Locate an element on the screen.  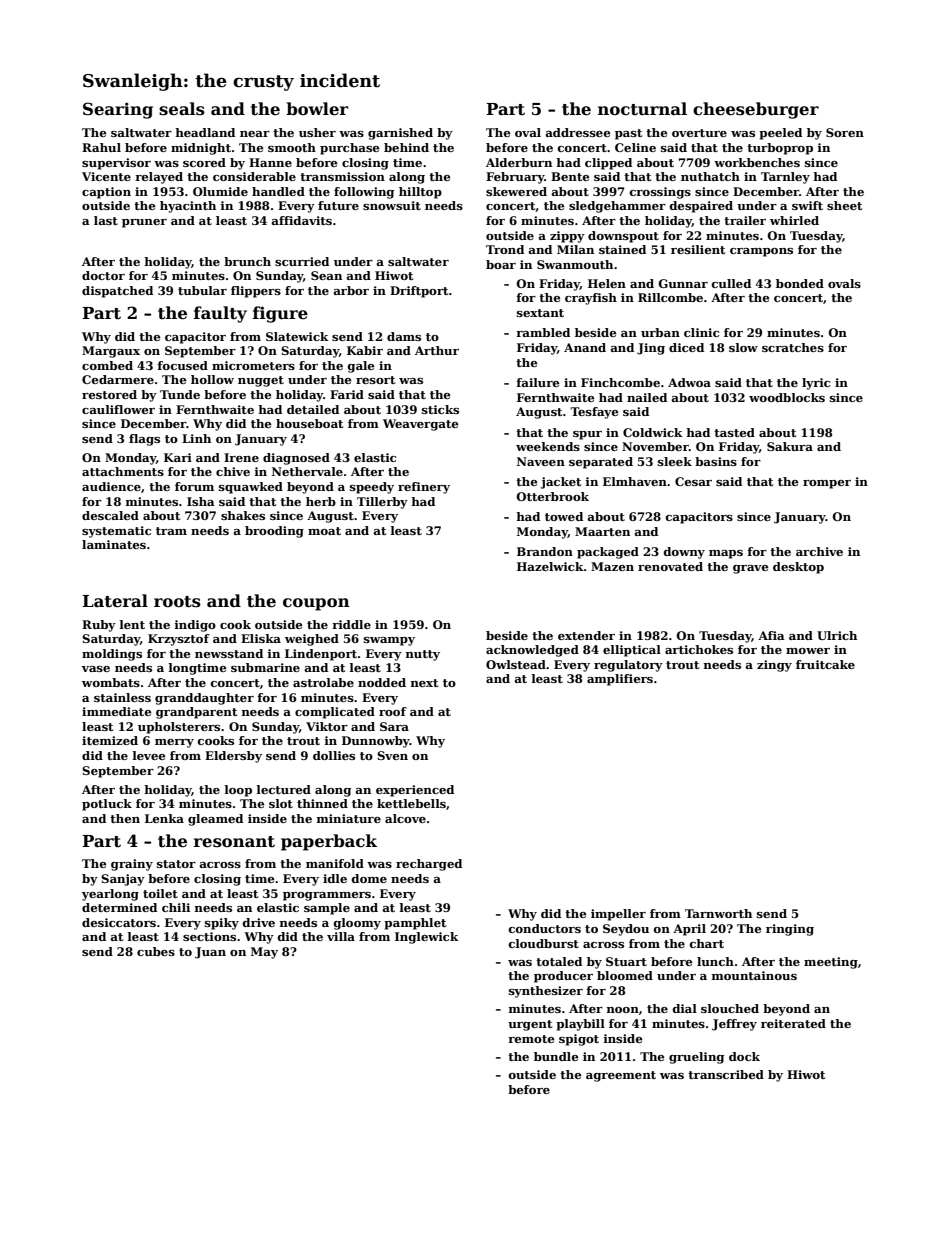
desktop is located at coordinates (798, 568).
